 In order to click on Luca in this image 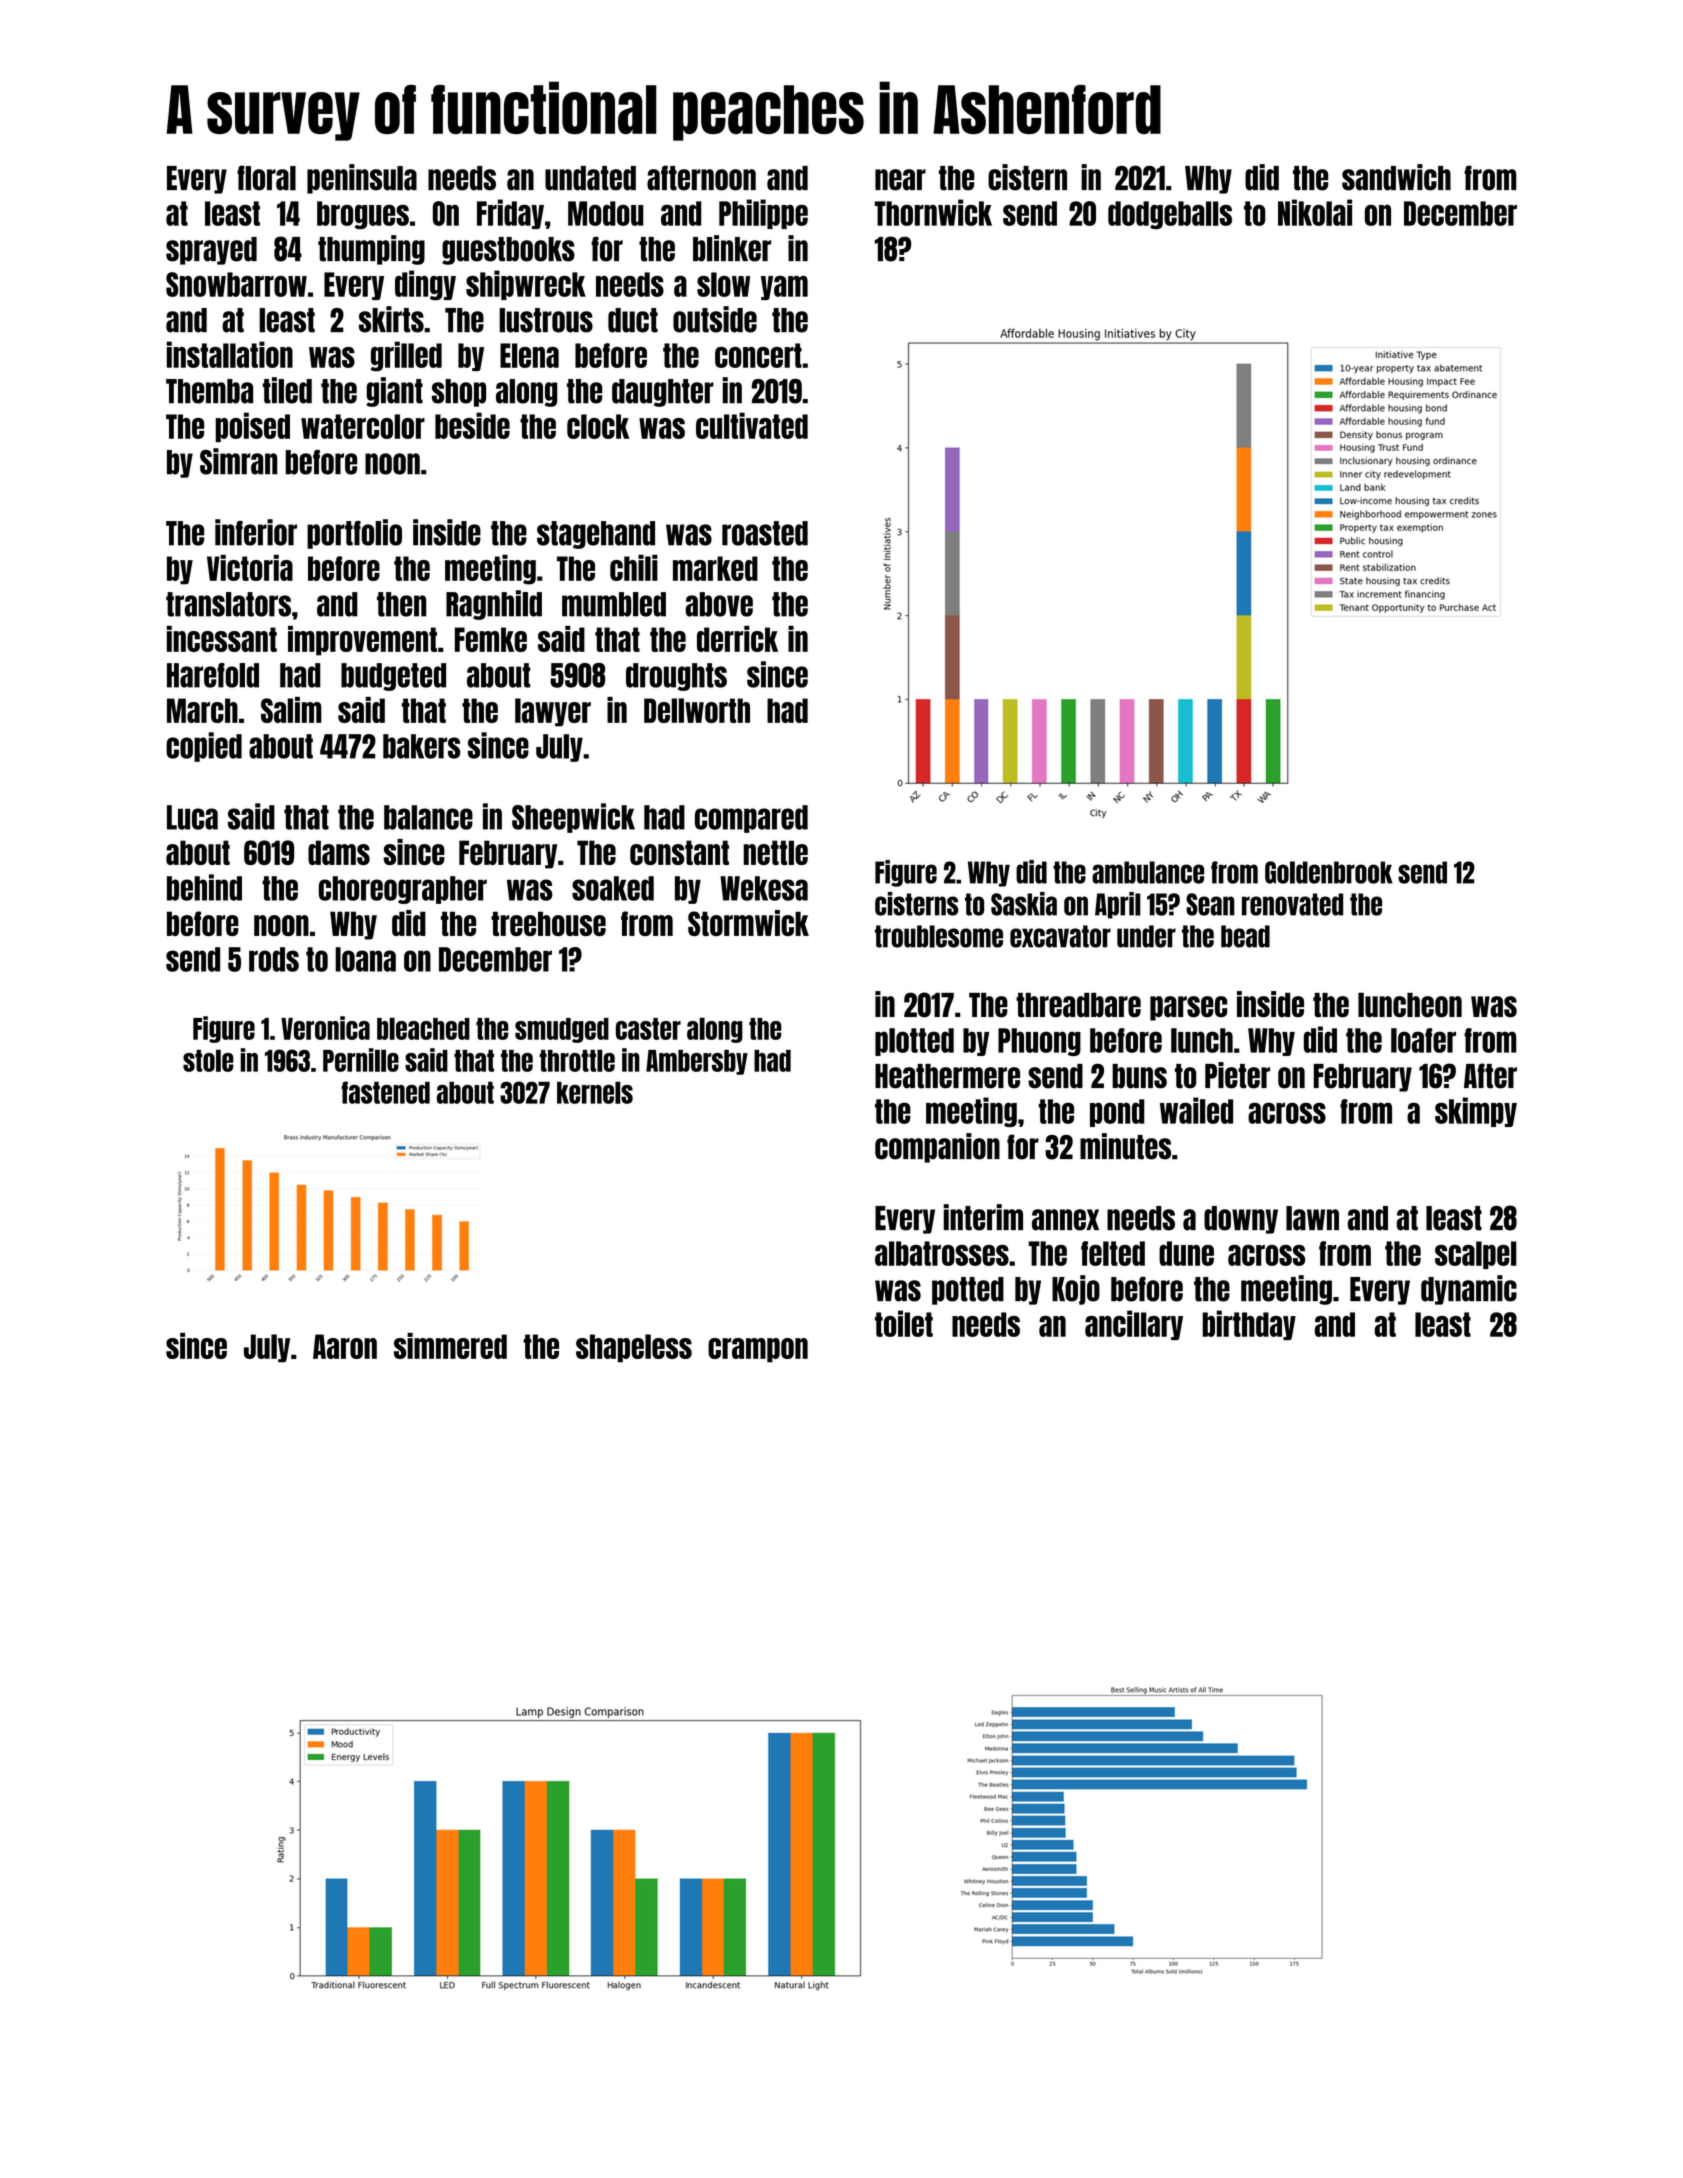, I will do `click(192, 817)`.
